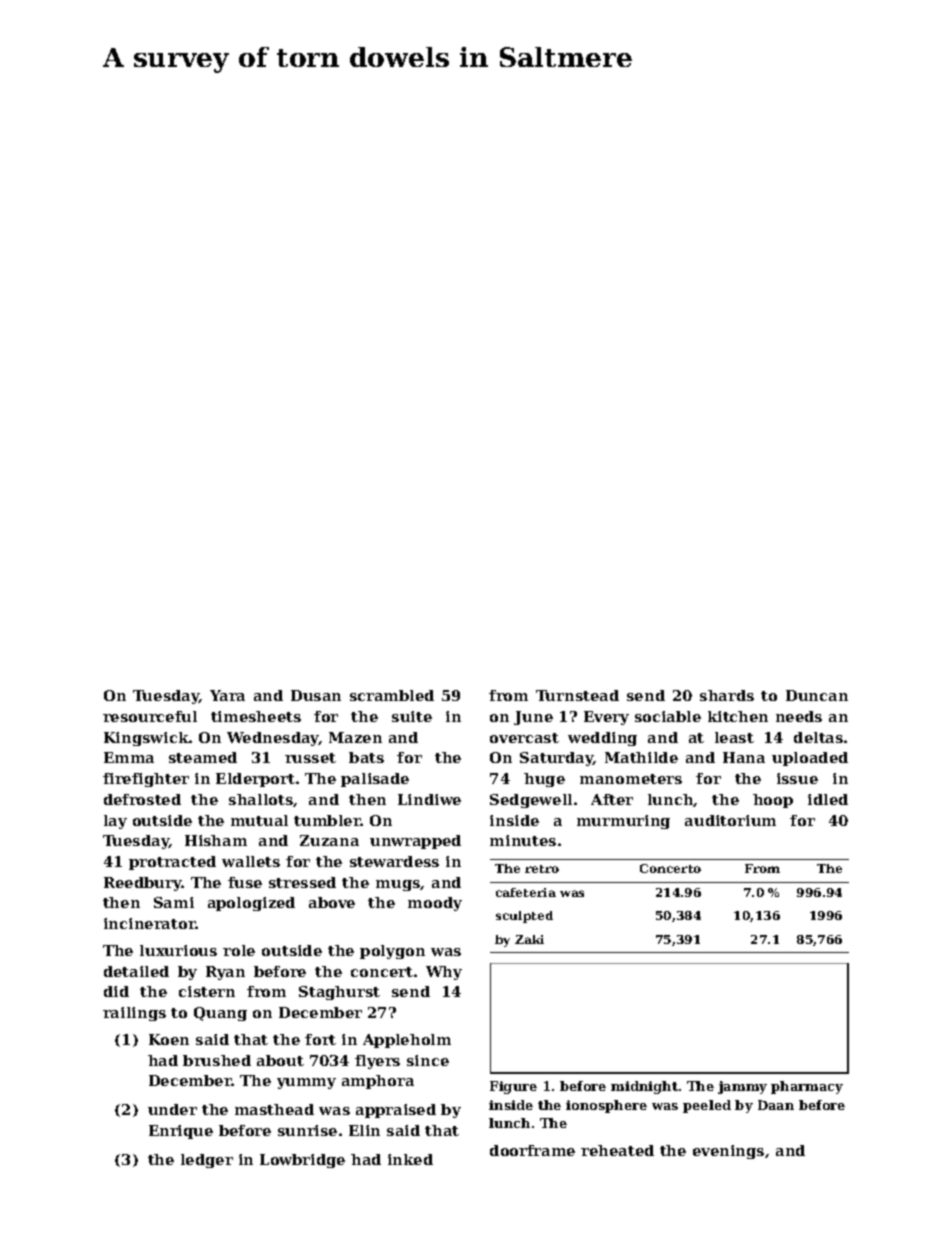  Describe the element at coordinates (207, 1161) in the screenshot. I see `ledger` at that location.
